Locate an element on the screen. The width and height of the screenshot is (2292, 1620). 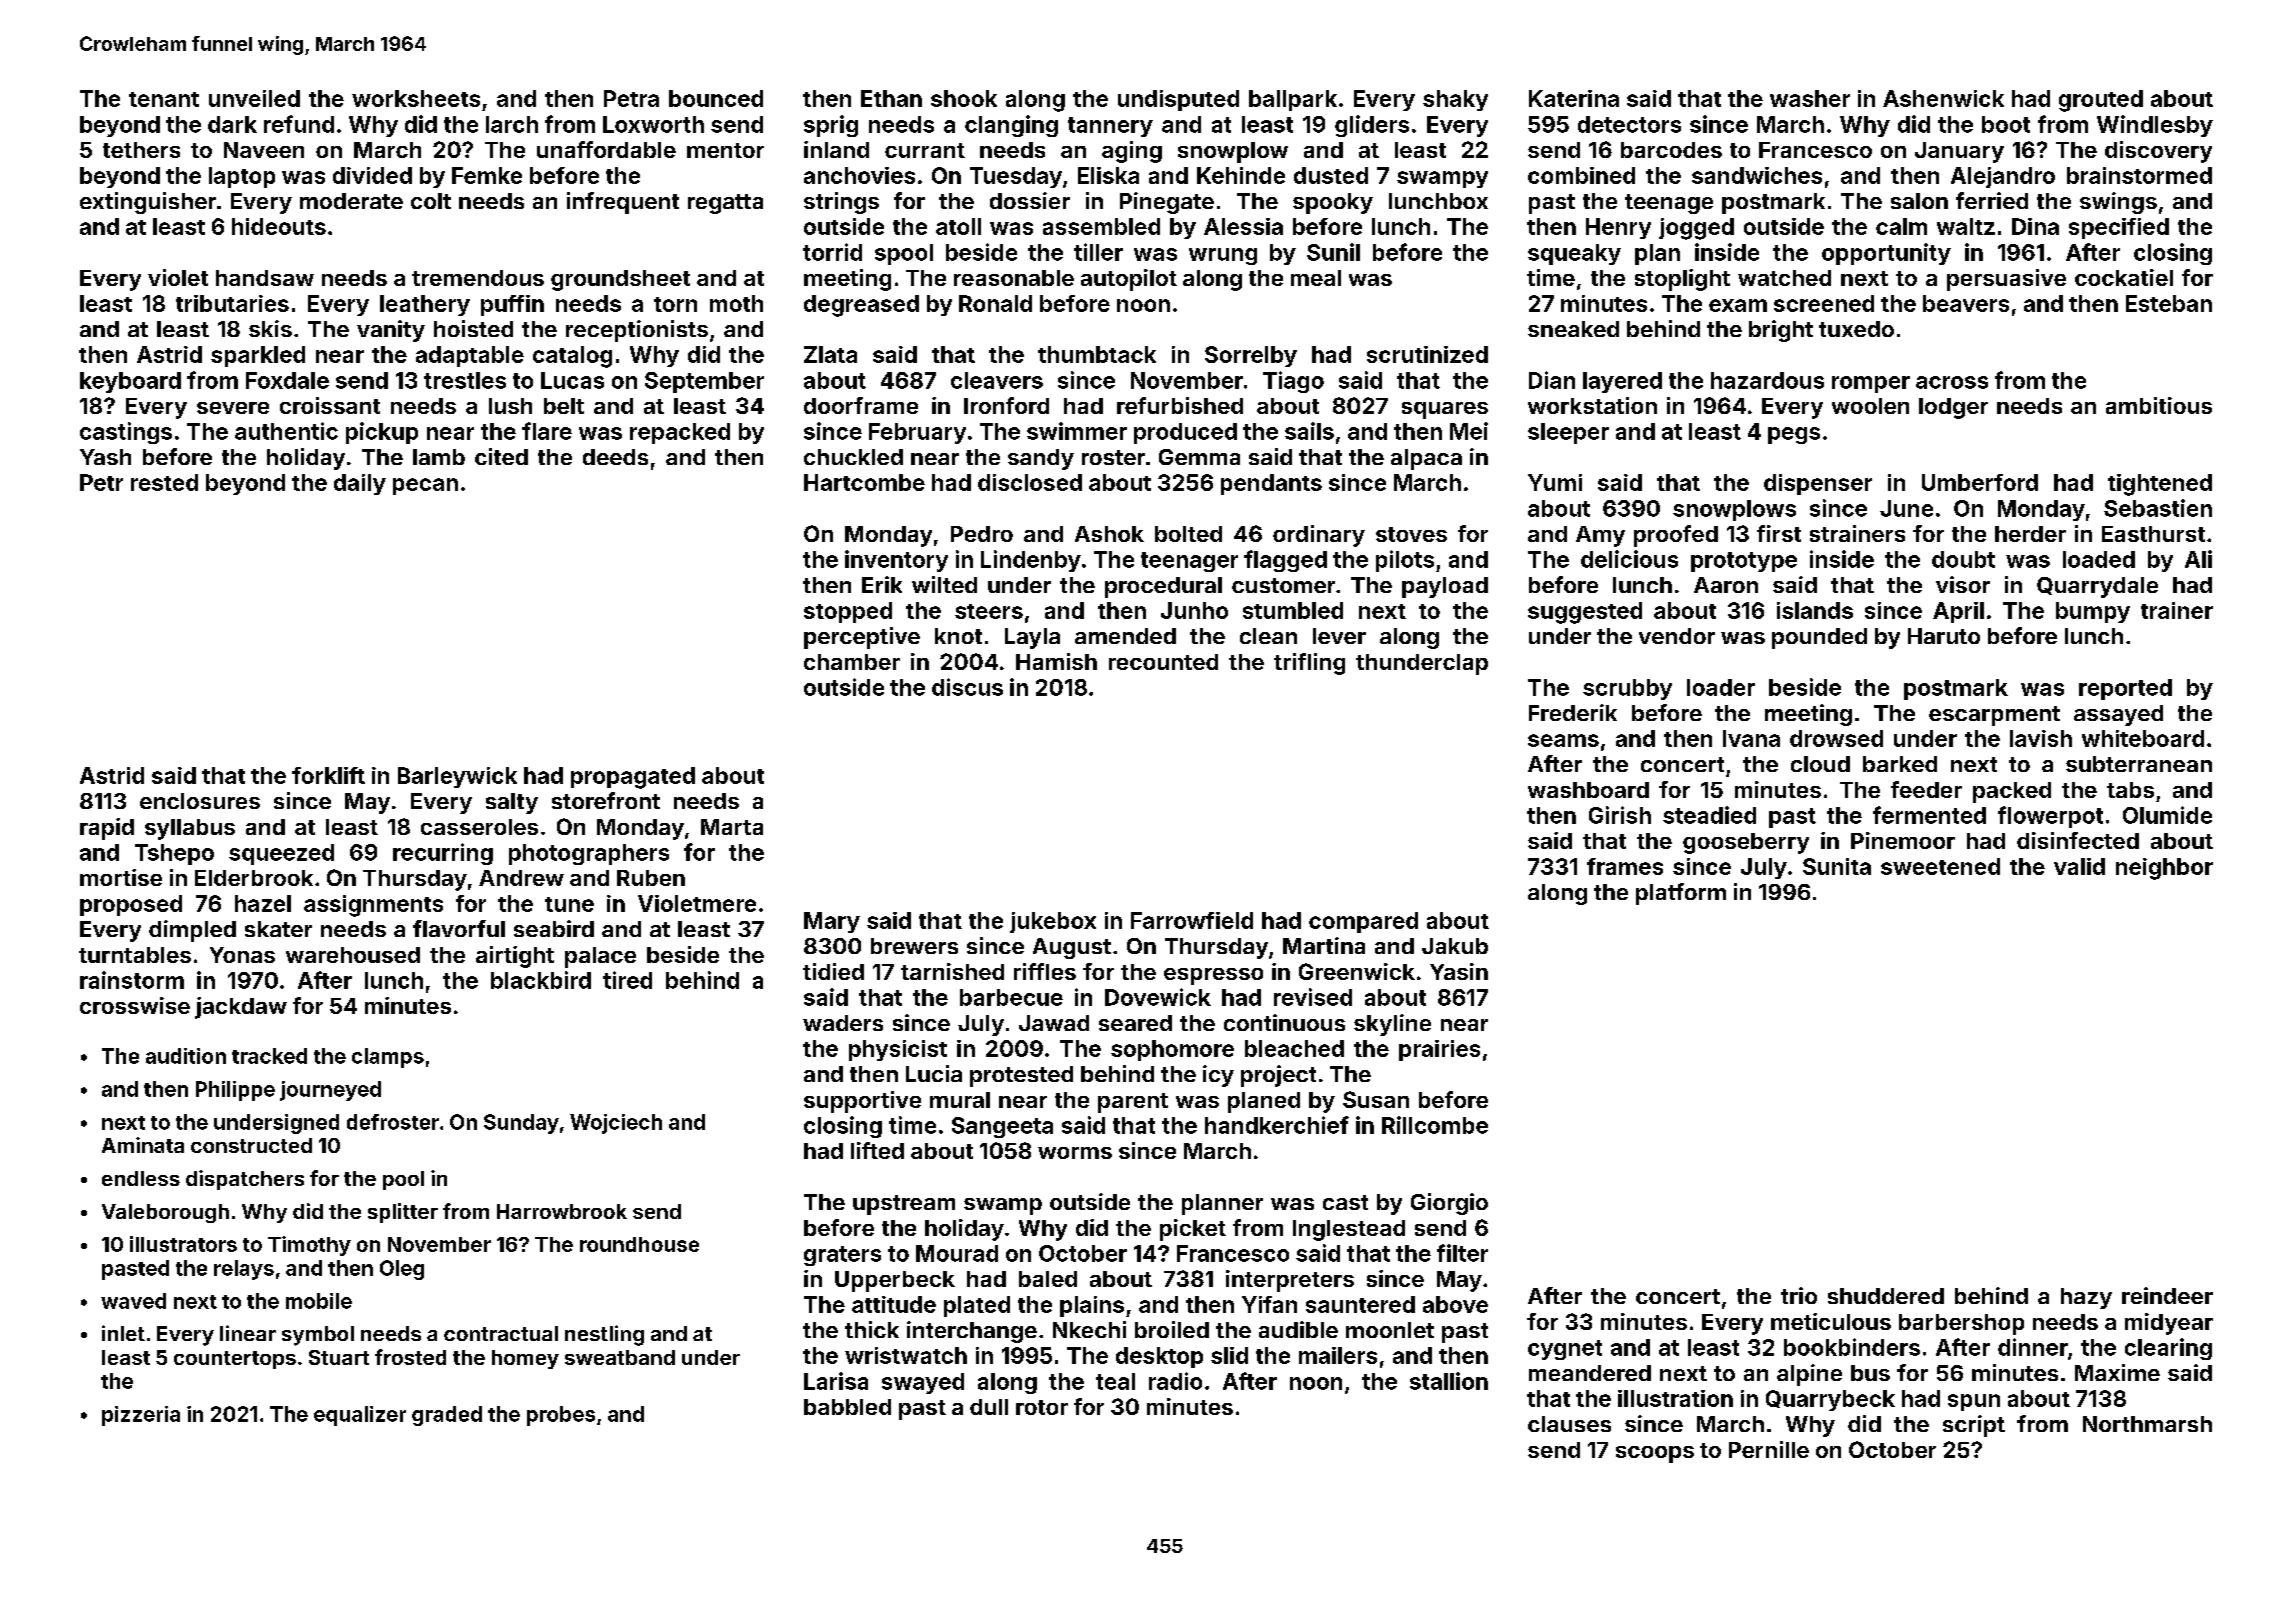
Pernille is located at coordinates (1769, 1449).
